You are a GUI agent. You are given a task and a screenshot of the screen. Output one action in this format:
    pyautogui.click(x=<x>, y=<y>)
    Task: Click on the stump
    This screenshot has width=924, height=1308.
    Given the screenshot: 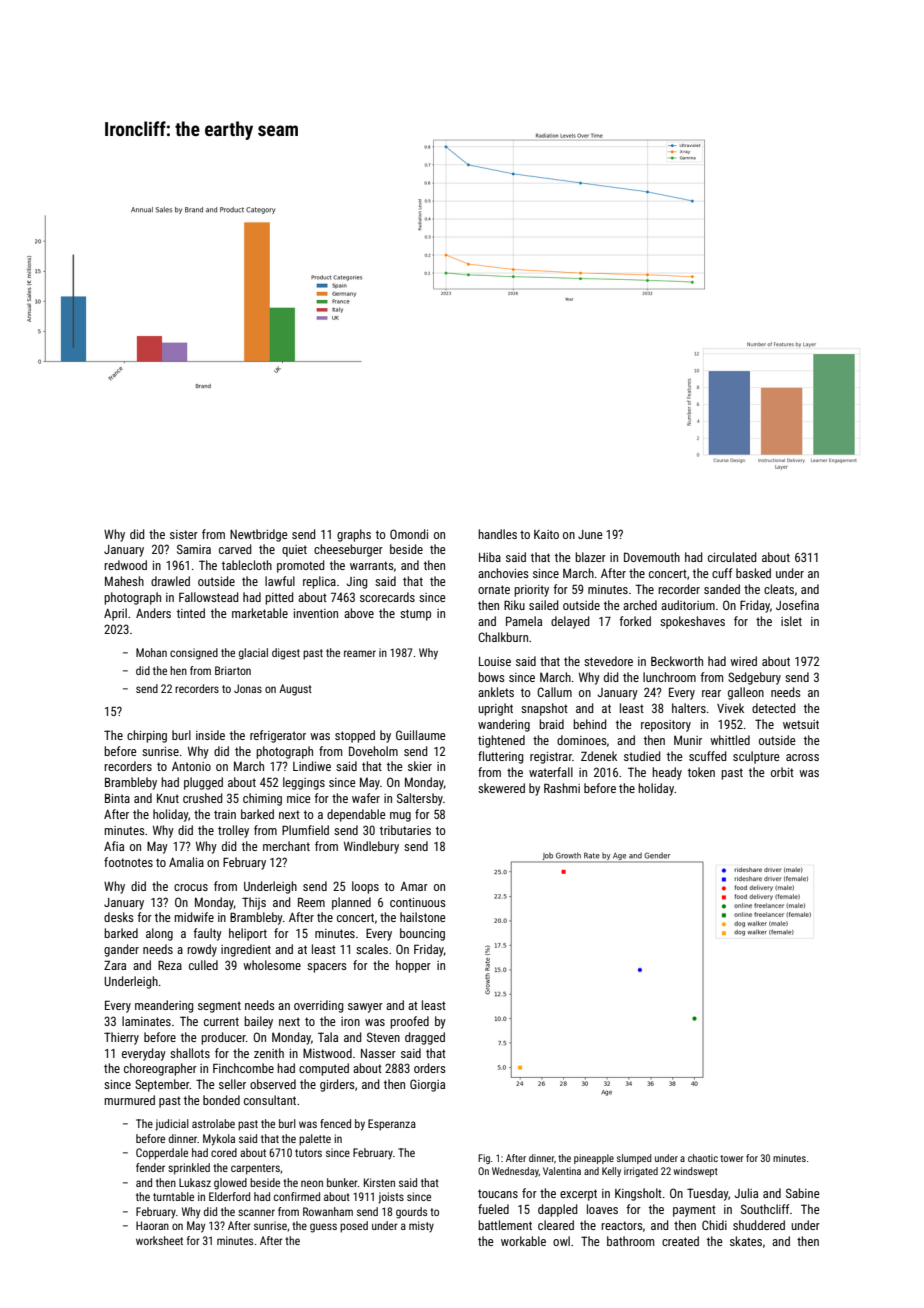 What is the action you would take?
    pyautogui.click(x=415, y=615)
